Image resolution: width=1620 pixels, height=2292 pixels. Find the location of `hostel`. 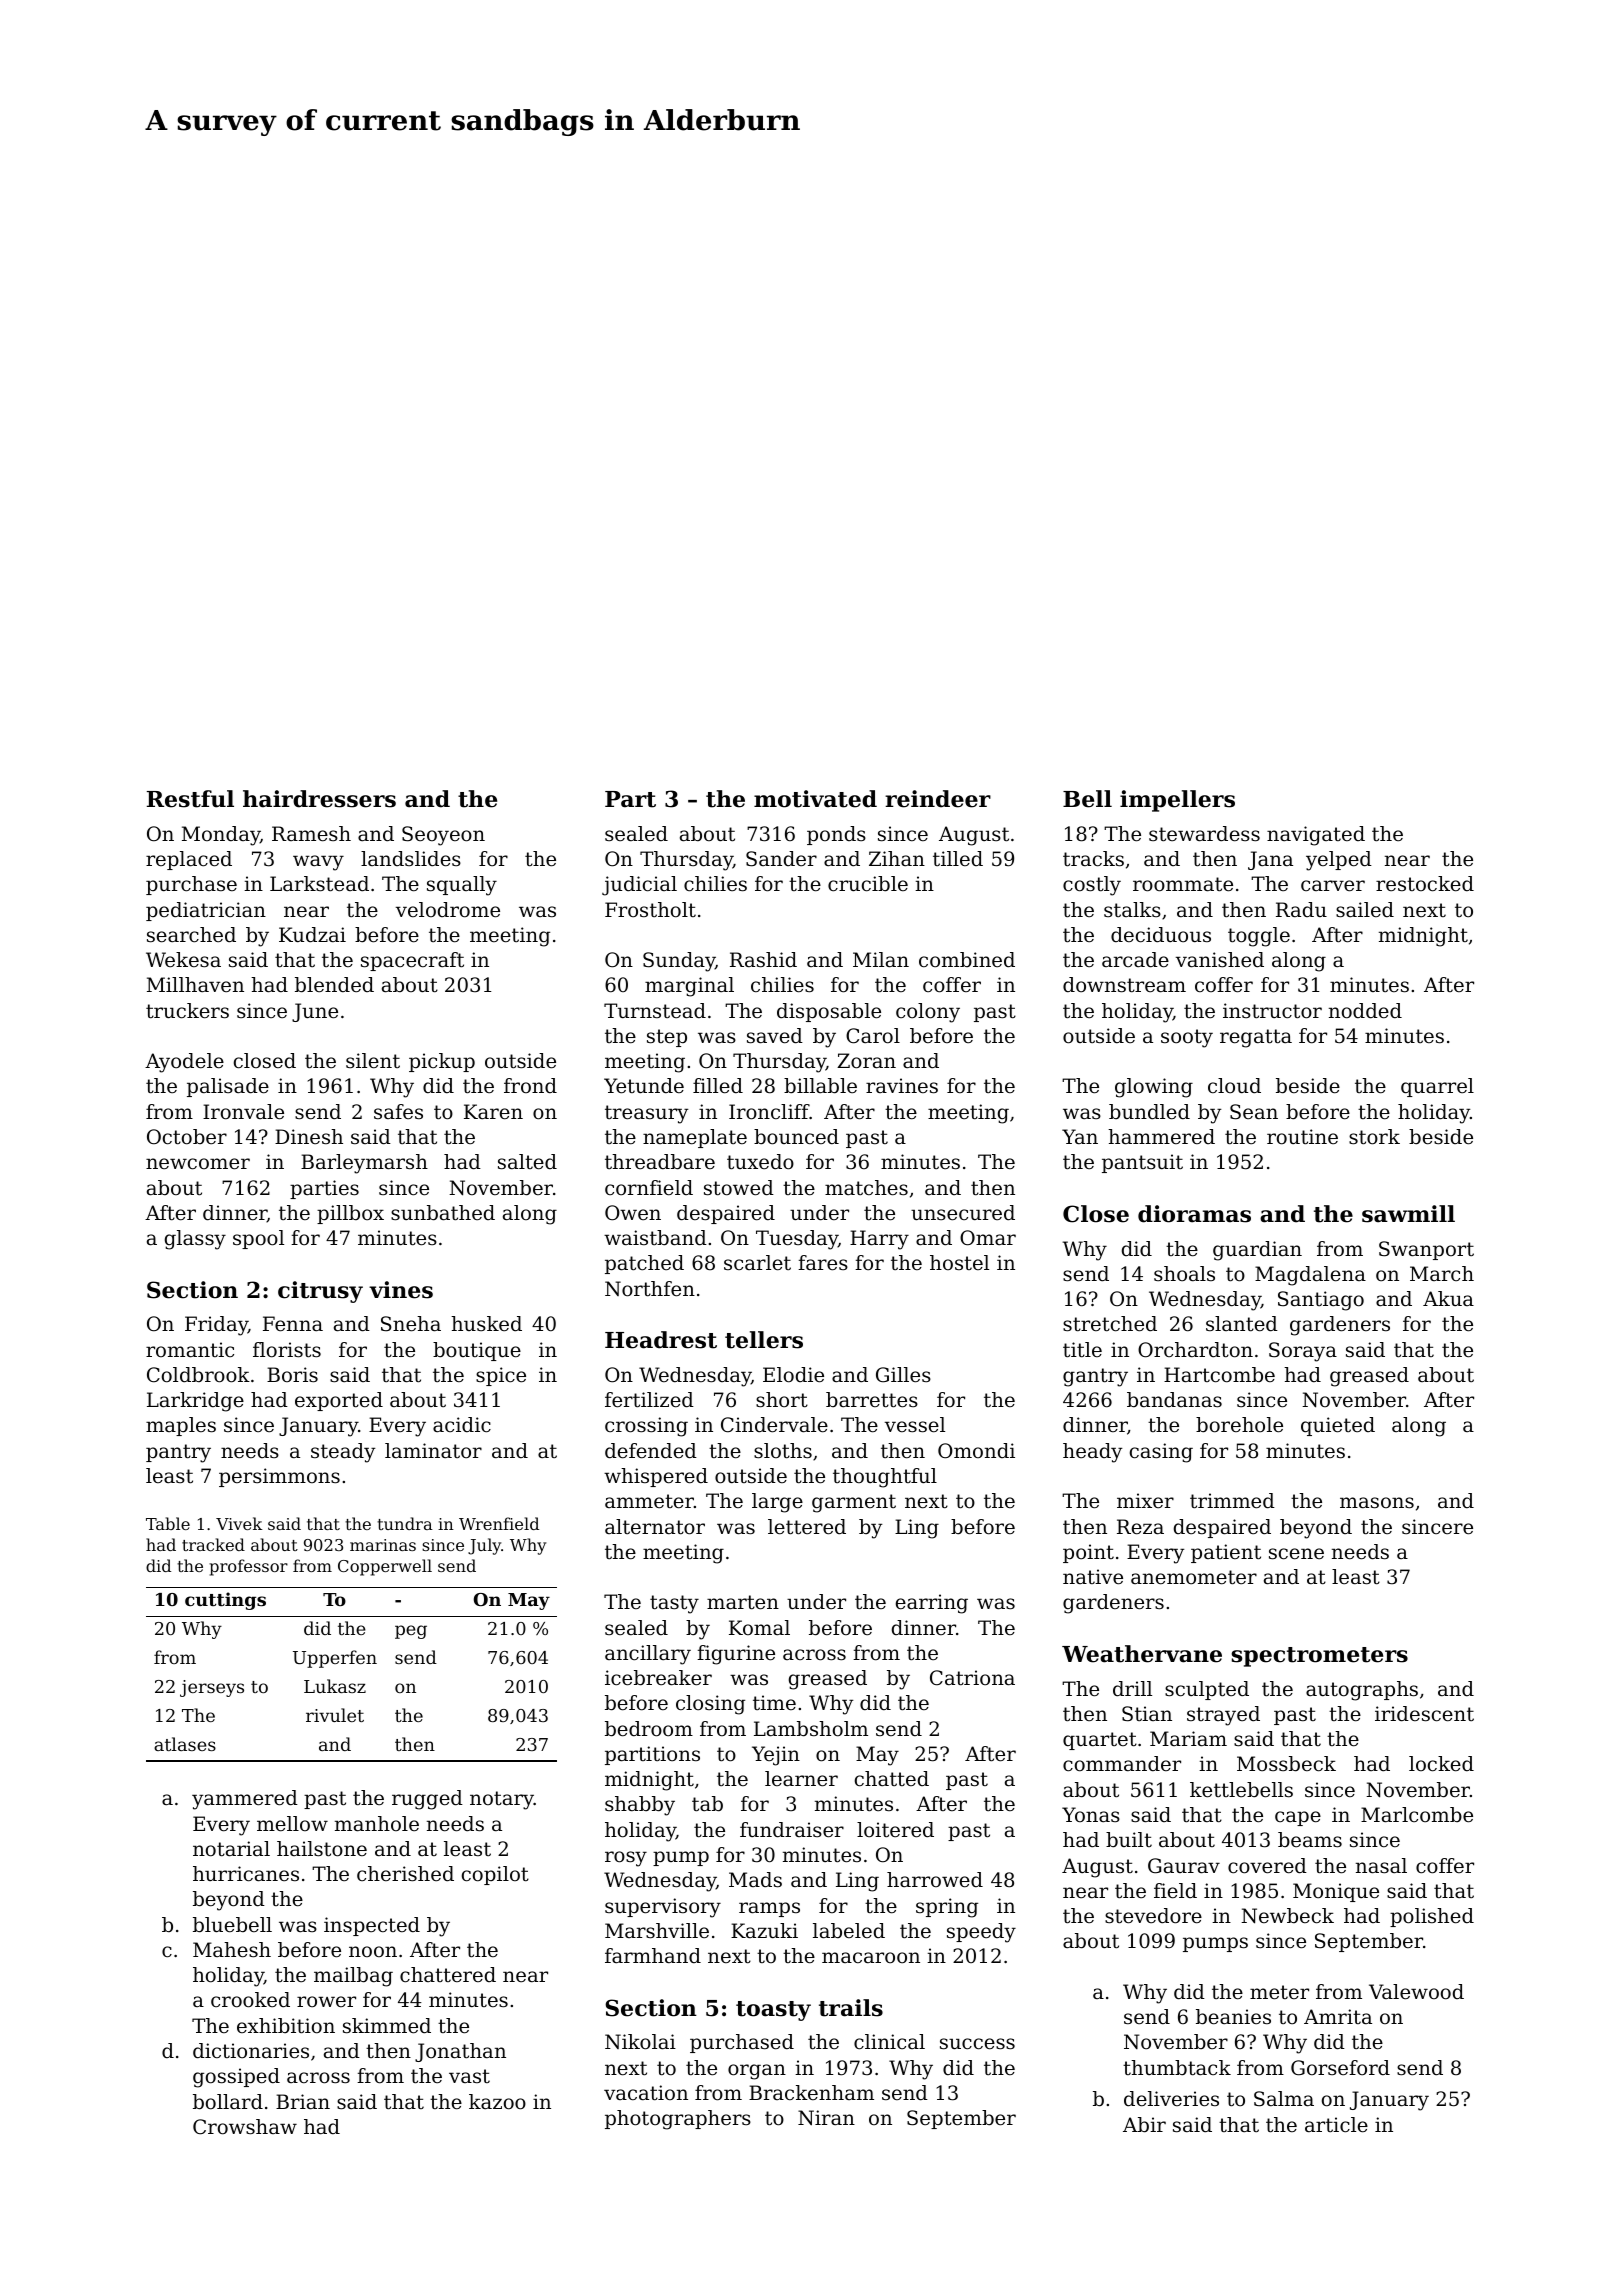

hostel is located at coordinates (959, 1262).
